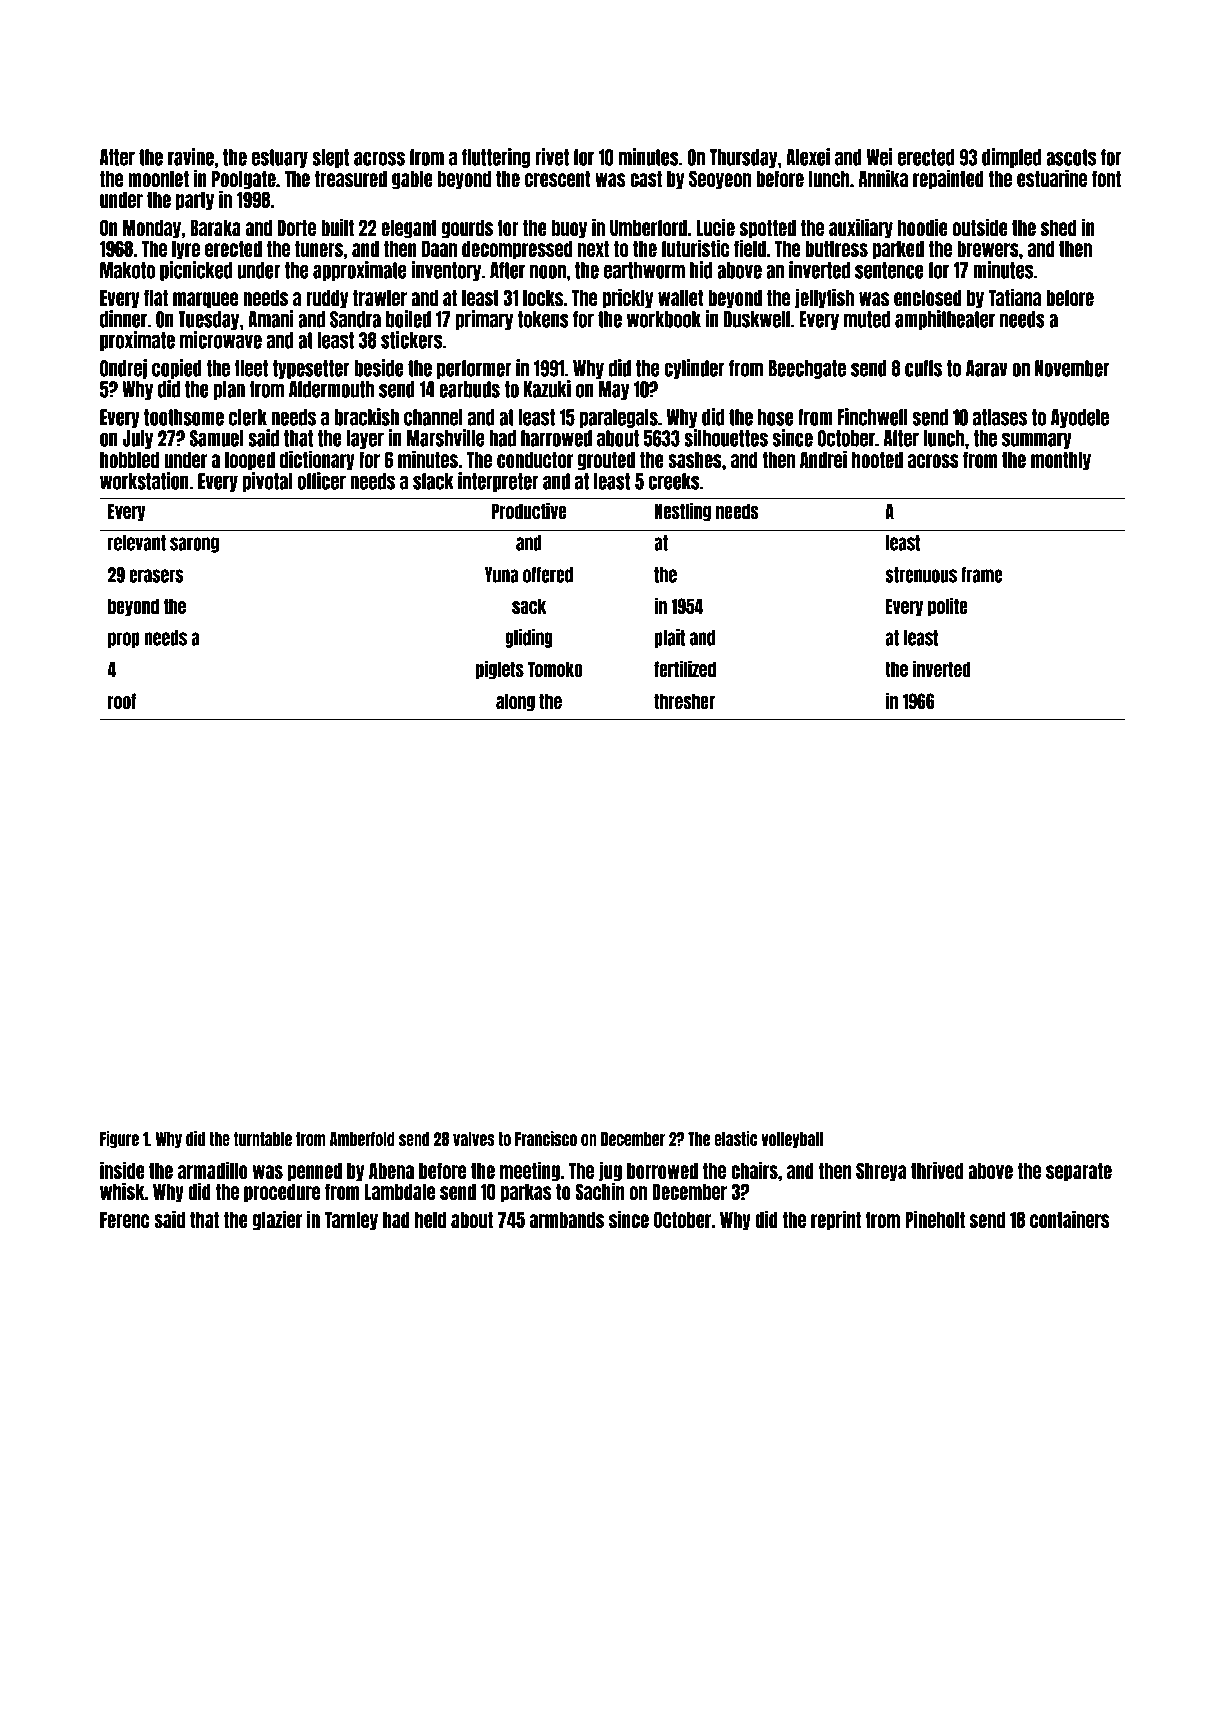 The image size is (1225, 1732). I want to click on Duskwell, so click(757, 319).
